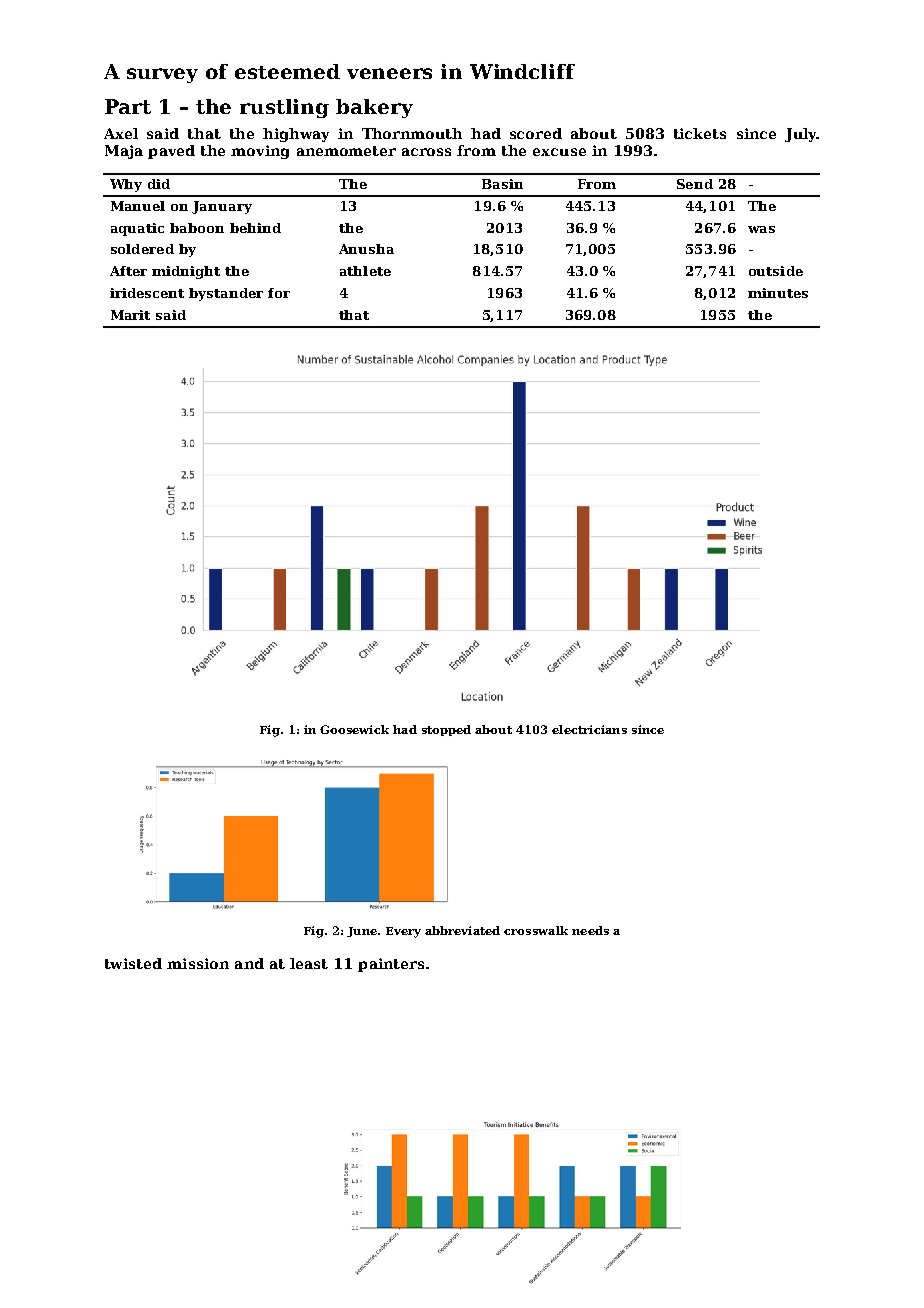 This page has height=1308, width=924. What do you see at coordinates (700, 133) in the page?
I see `tickets` at bounding box center [700, 133].
